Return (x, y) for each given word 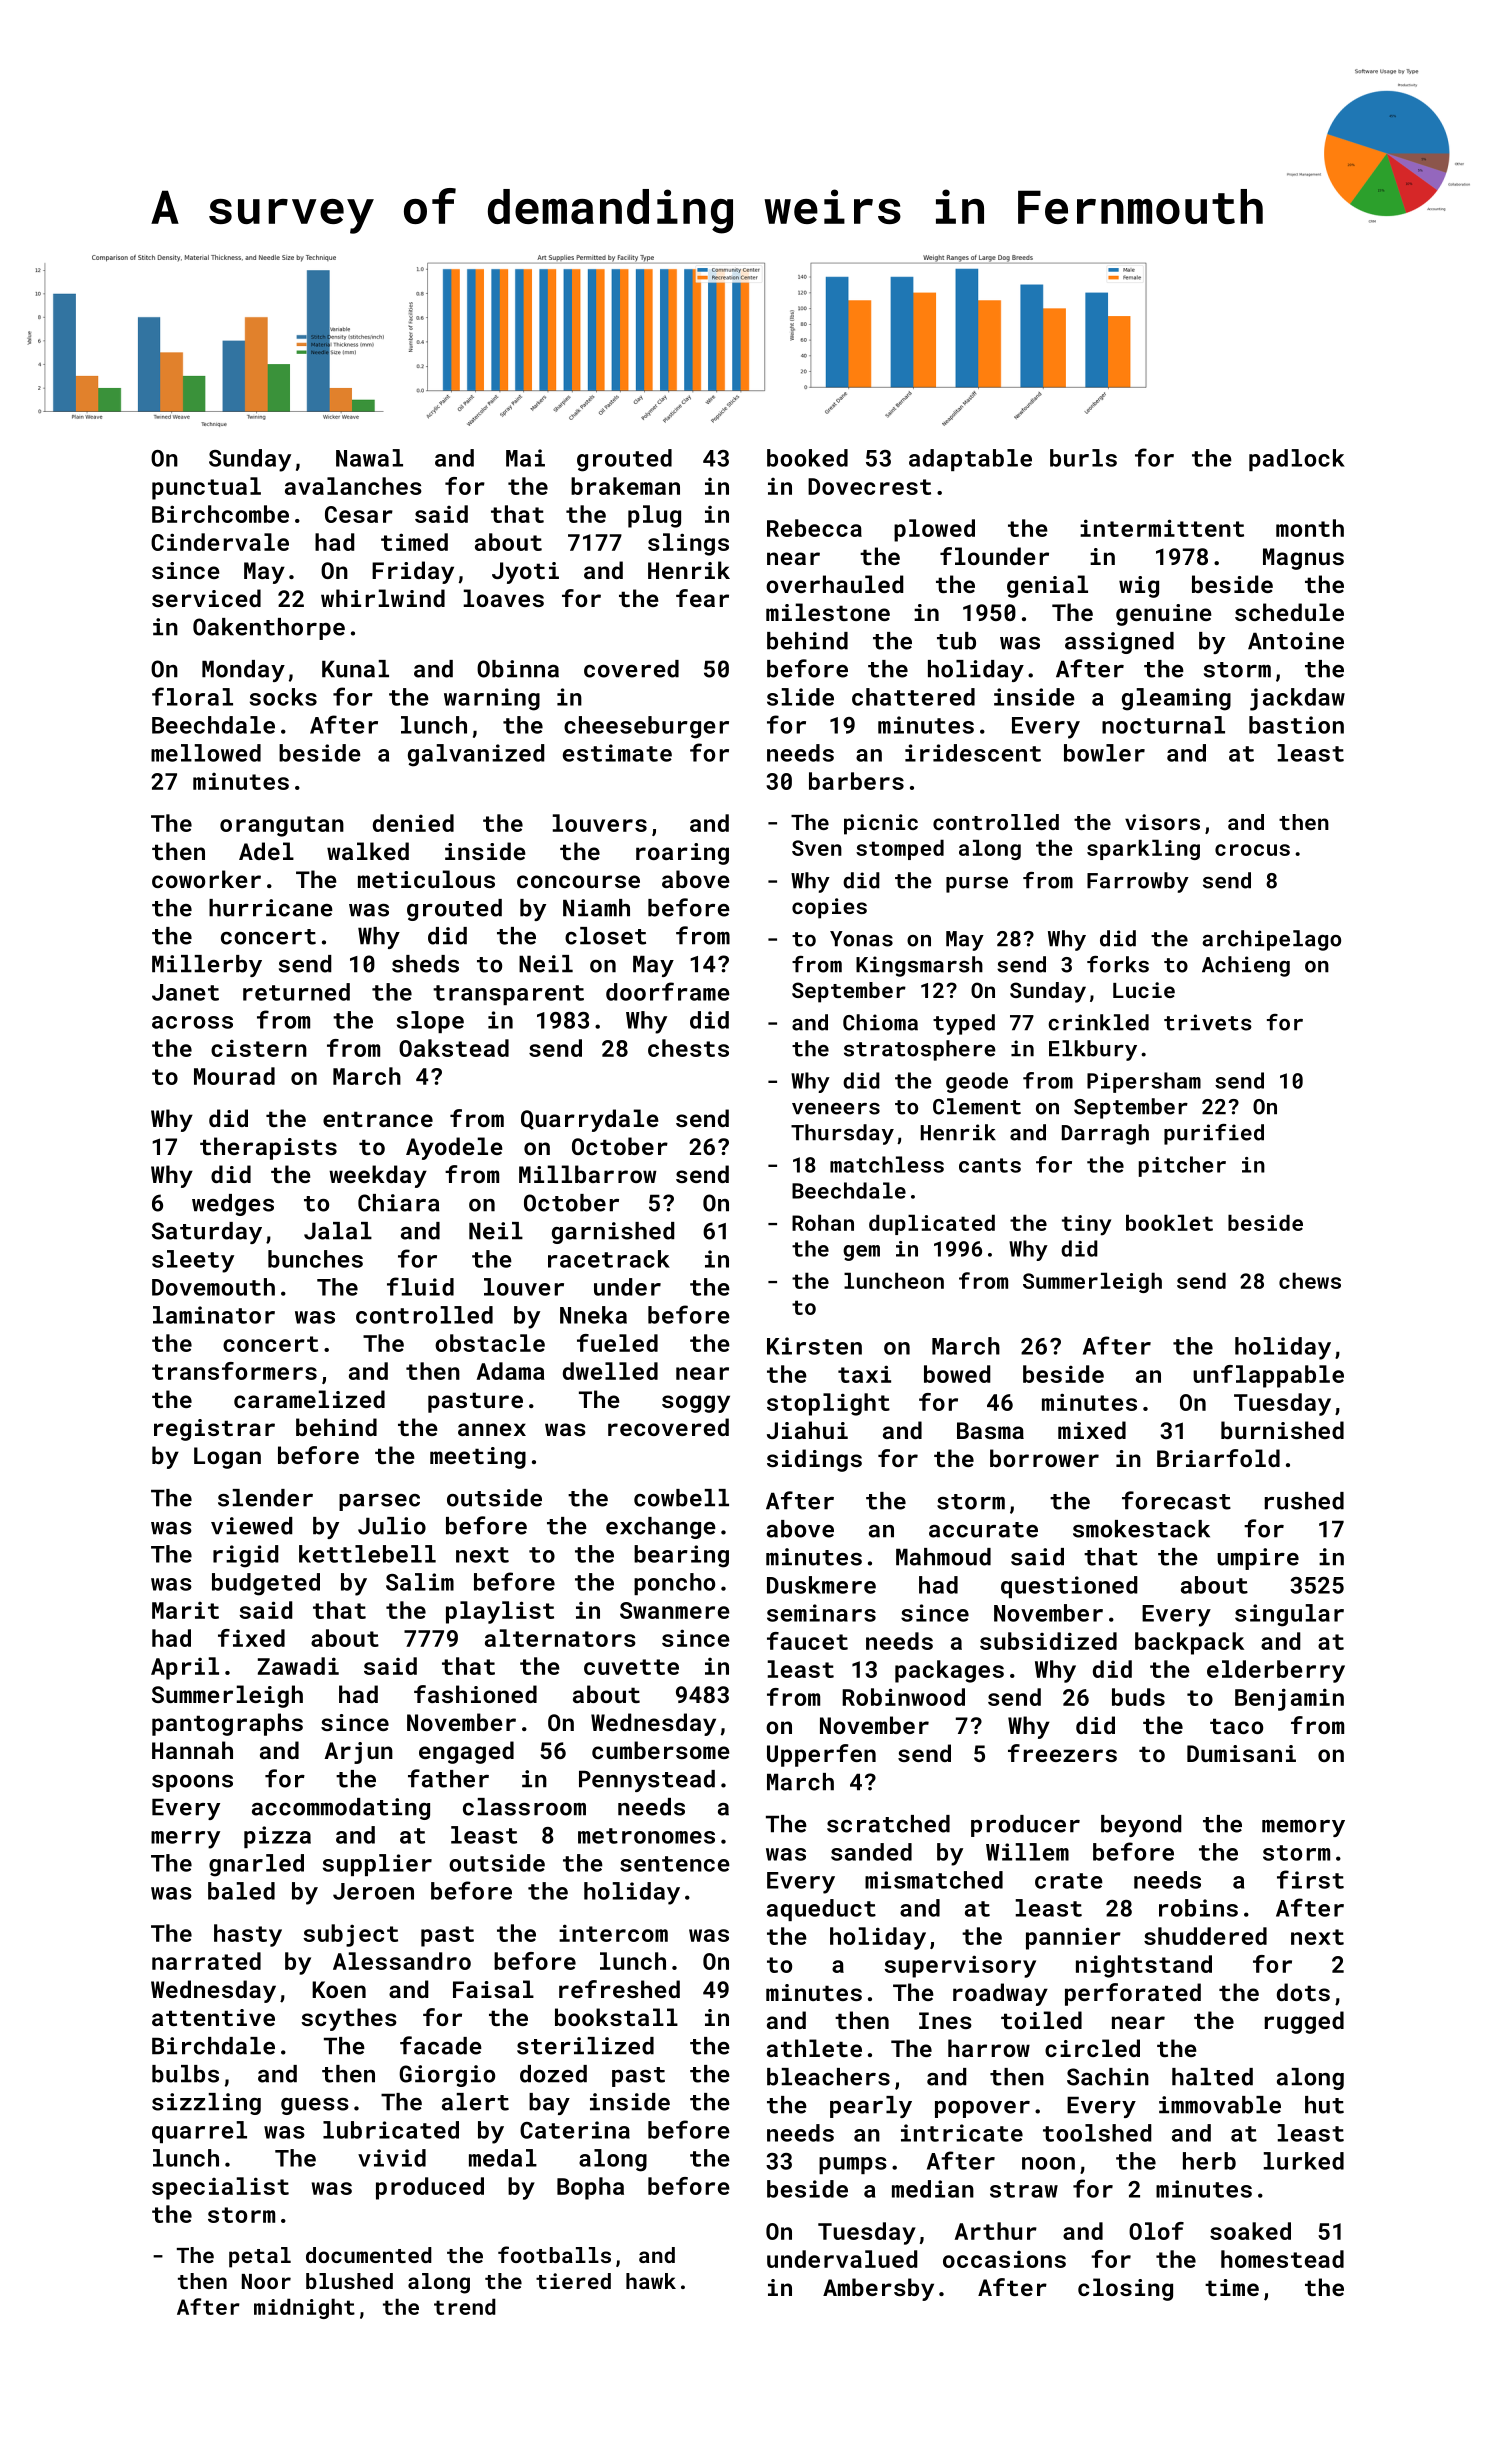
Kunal (355, 669)
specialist (220, 2188)
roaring (682, 854)
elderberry (1276, 1671)
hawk (651, 2281)
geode (977, 1082)
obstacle (490, 1343)
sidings (814, 1460)
